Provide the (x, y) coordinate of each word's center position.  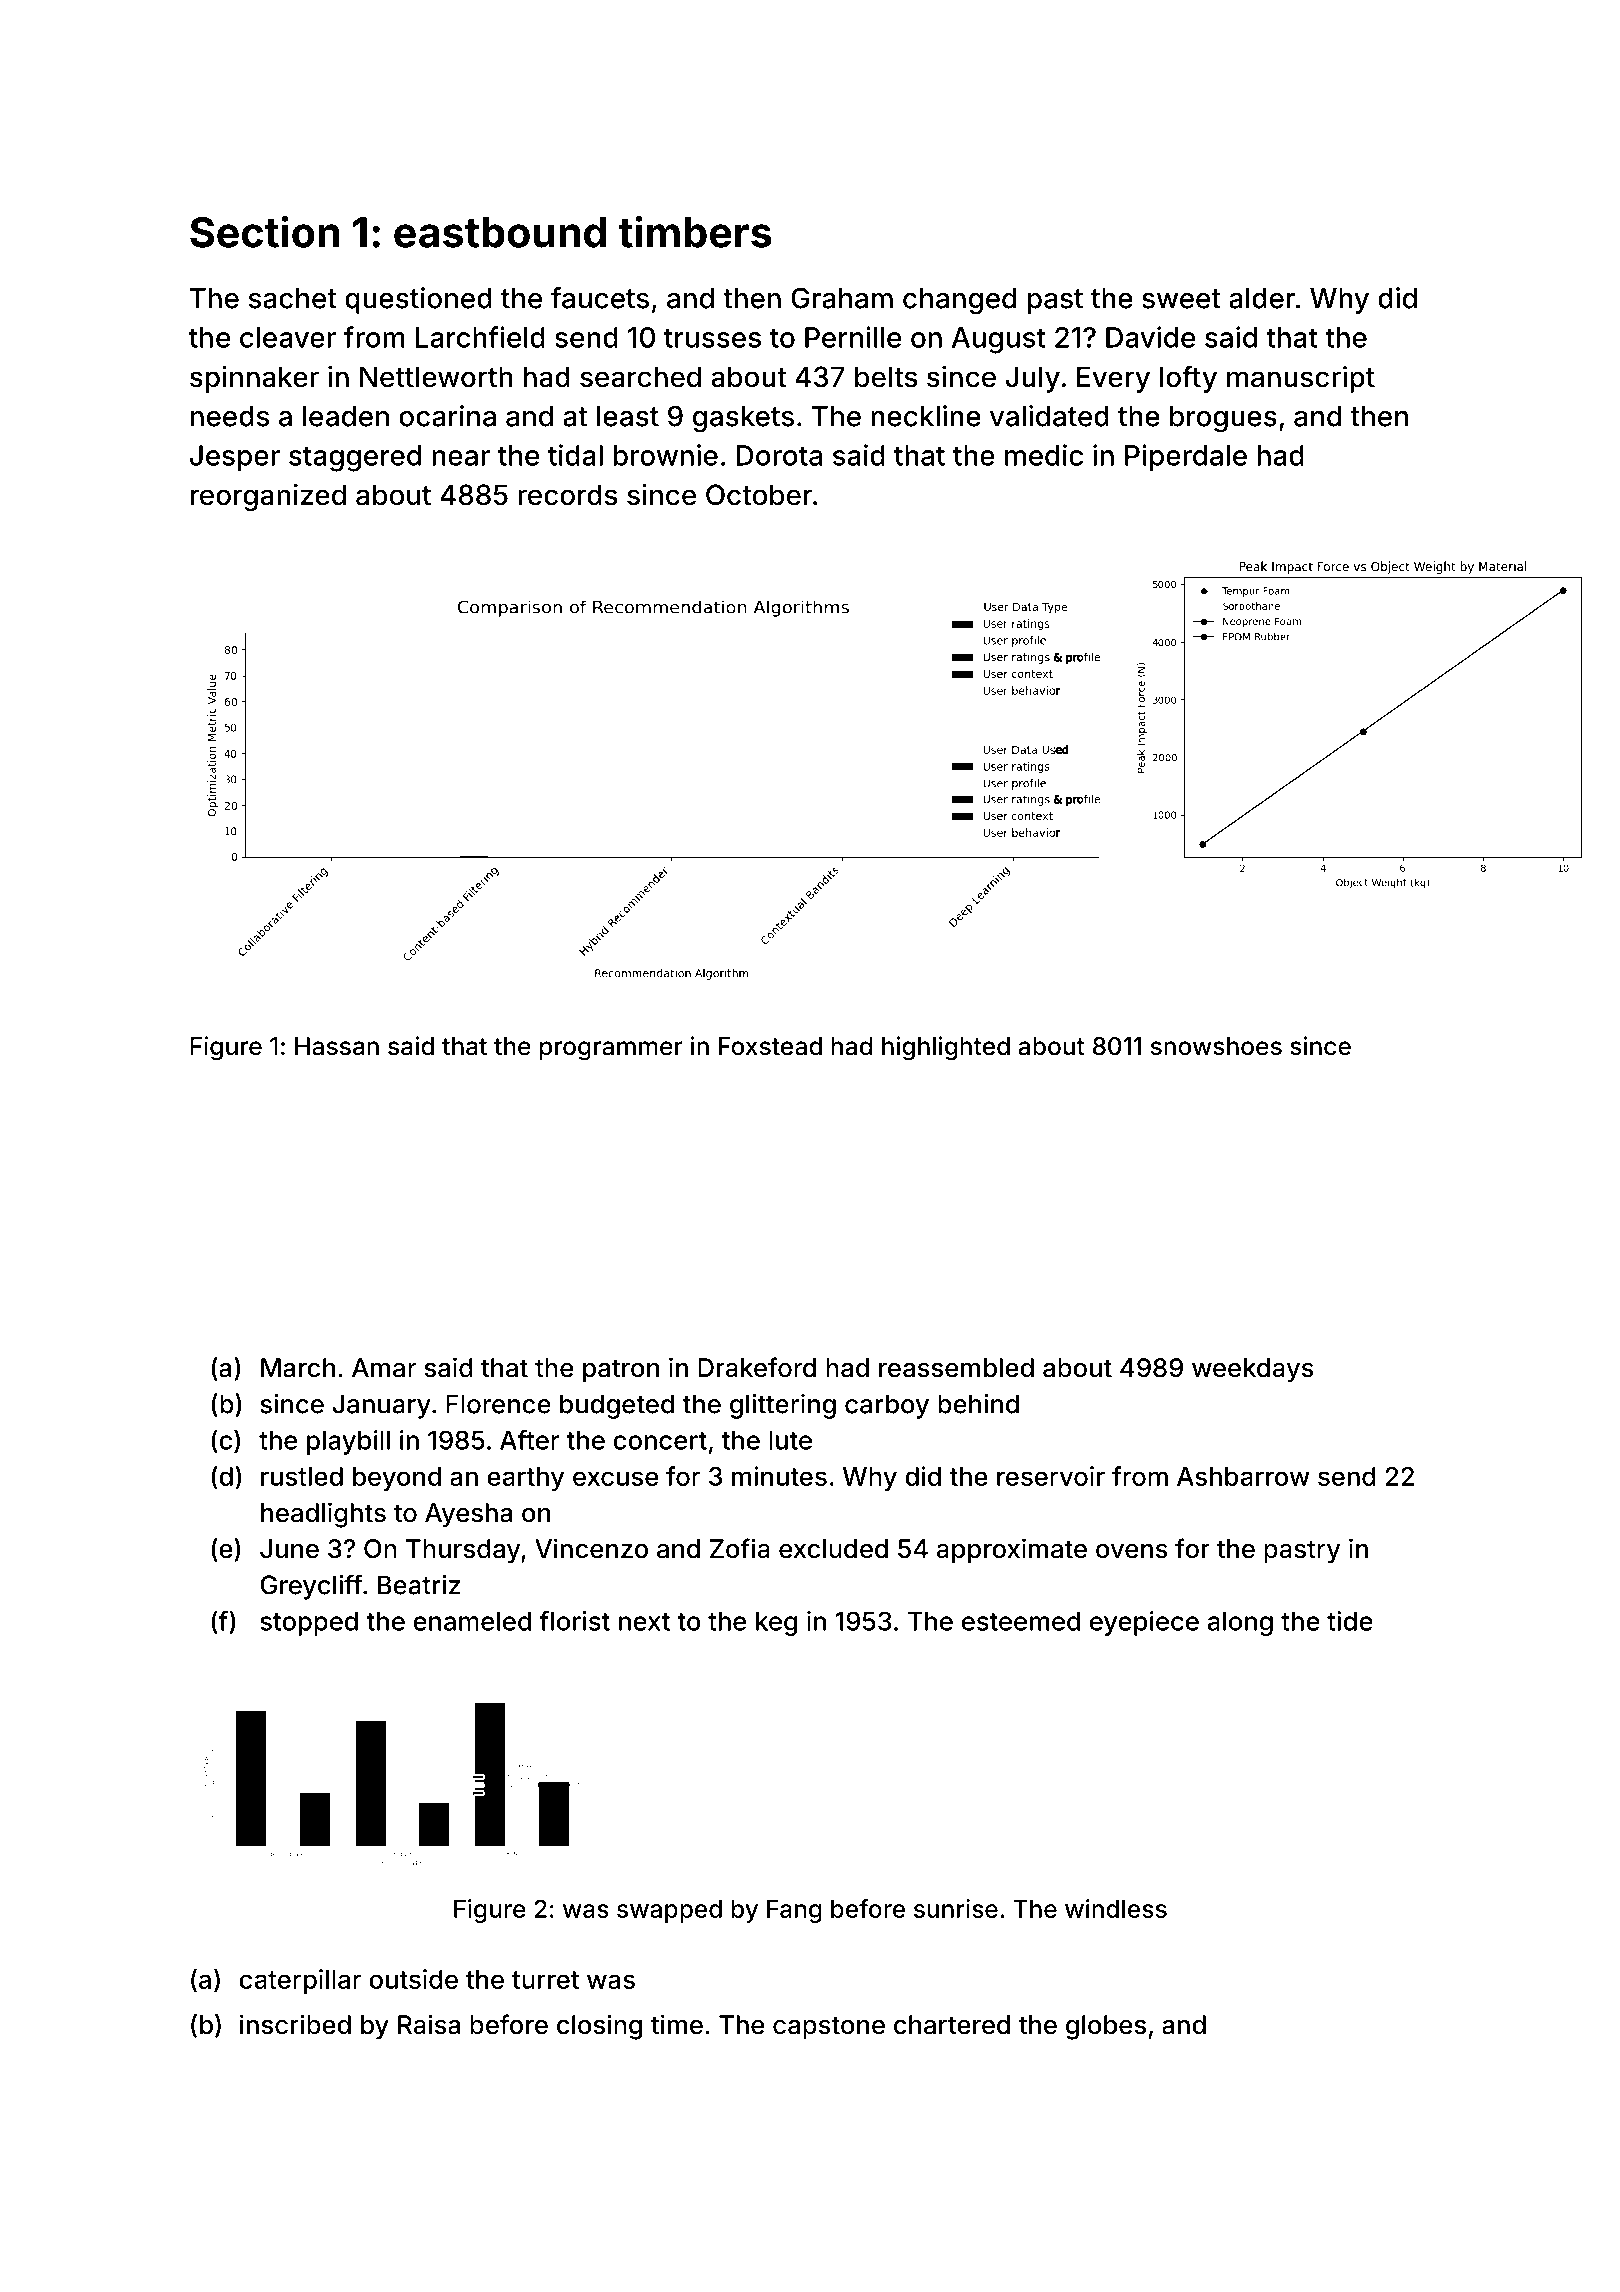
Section (264, 231)
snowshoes (1216, 1046)
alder (1262, 298)
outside (413, 1979)
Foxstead (770, 1046)
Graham (842, 298)
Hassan (337, 1046)
